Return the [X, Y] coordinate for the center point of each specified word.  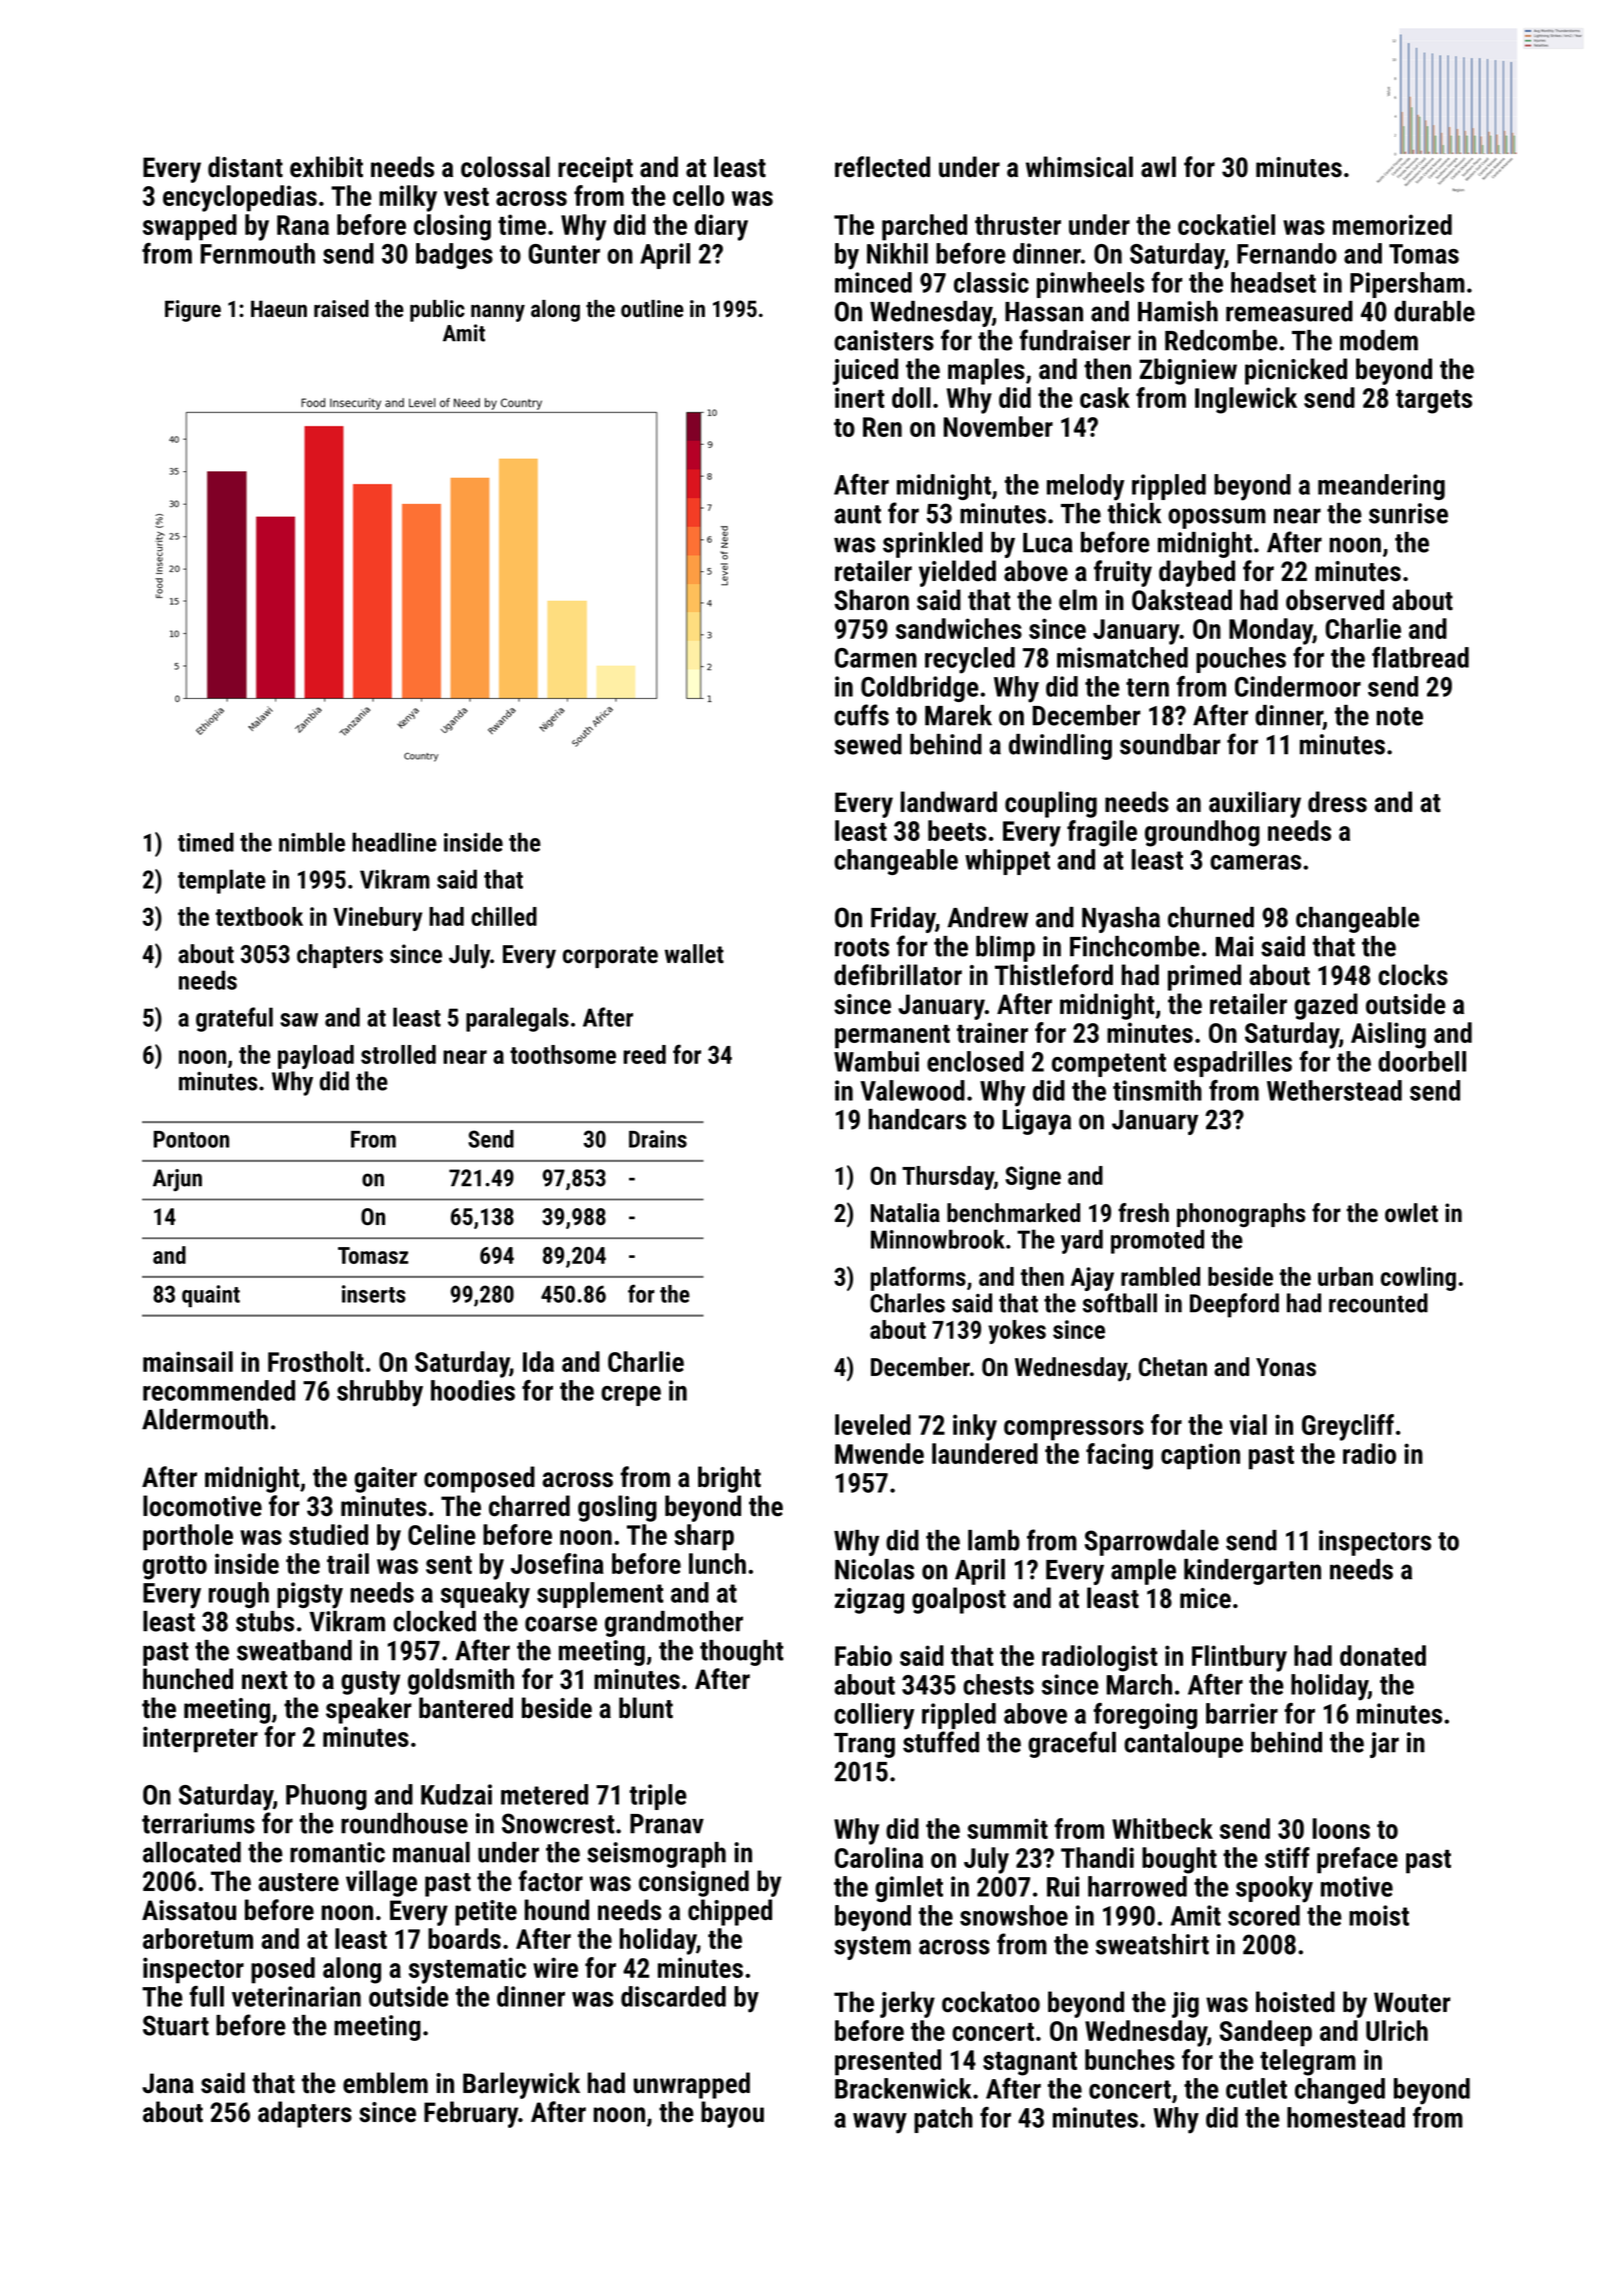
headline [394, 842]
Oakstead [1182, 600]
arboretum [198, 1938]
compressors [1074, 1430]
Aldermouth [205, 1419]
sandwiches [959, 628]
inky [975, 1427]
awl [1158, 167]
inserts [374, 1294]
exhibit [326, 167]
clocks [1413, 975]
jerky [907, 2004]
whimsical [1079, 167]
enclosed [975, 1061]
